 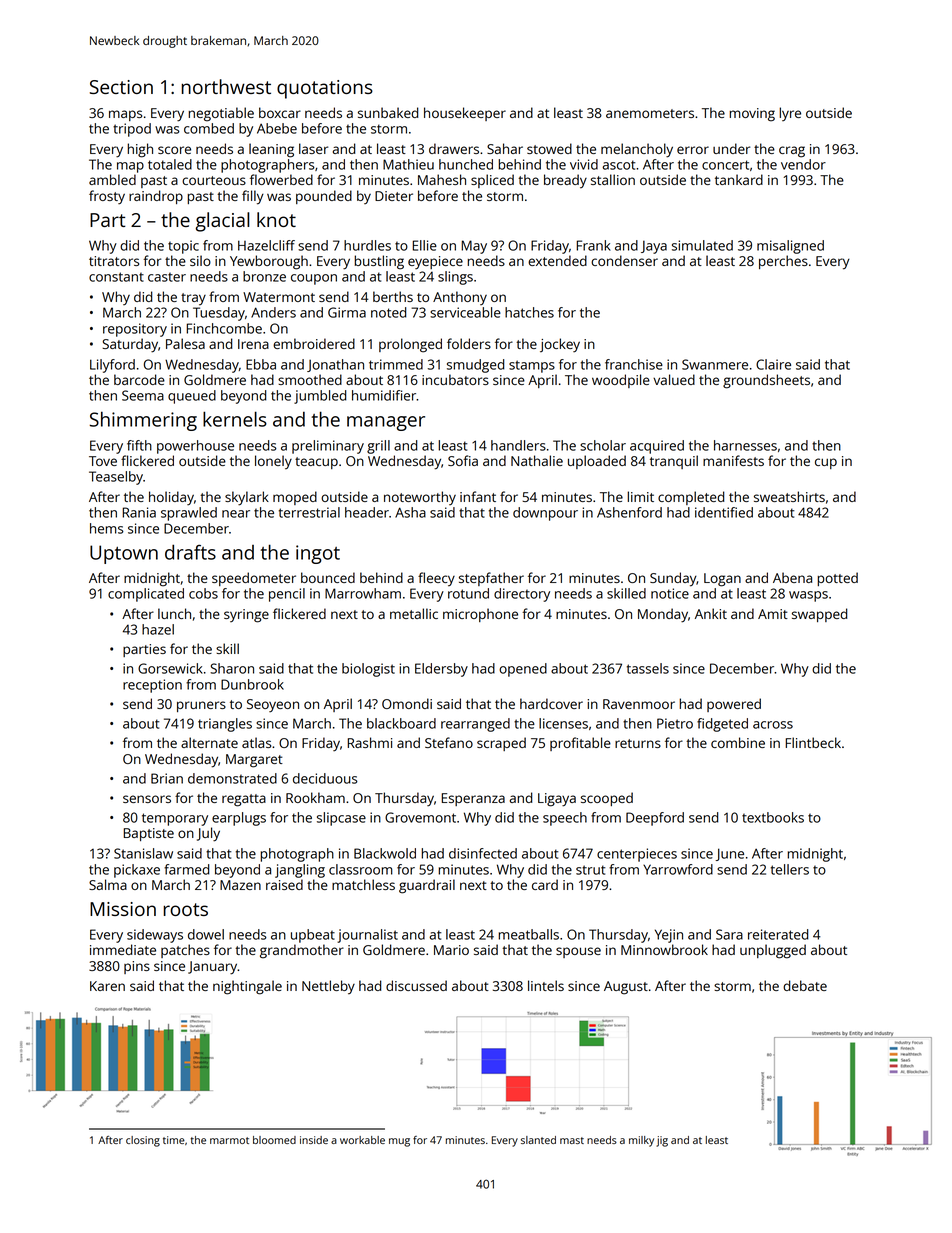 What do you see at coordinates (790, 114) in the image?
I see `lyre` at bounding box center [790, 114].
